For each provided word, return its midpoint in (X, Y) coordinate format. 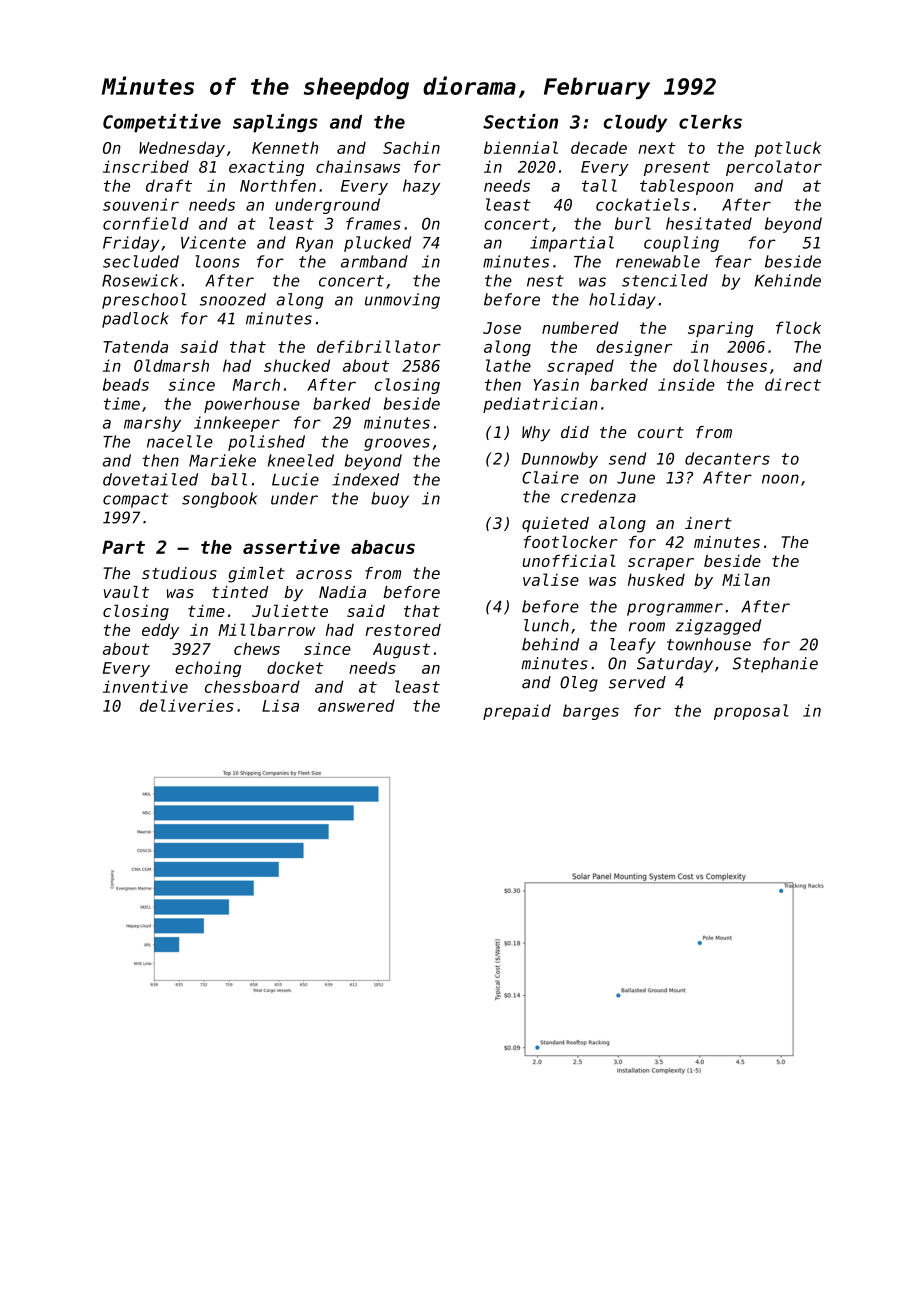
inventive (145, 686)
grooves (397, 444)
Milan (746, 579)
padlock (135, 320)
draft (169, 185)
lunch (546, 625)
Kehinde (788, 280)
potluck (788, 149)
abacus (383, 547)
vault (126, 592)
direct (793, 384)
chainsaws (358, 166)
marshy (152, 424)
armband (374, 261)
